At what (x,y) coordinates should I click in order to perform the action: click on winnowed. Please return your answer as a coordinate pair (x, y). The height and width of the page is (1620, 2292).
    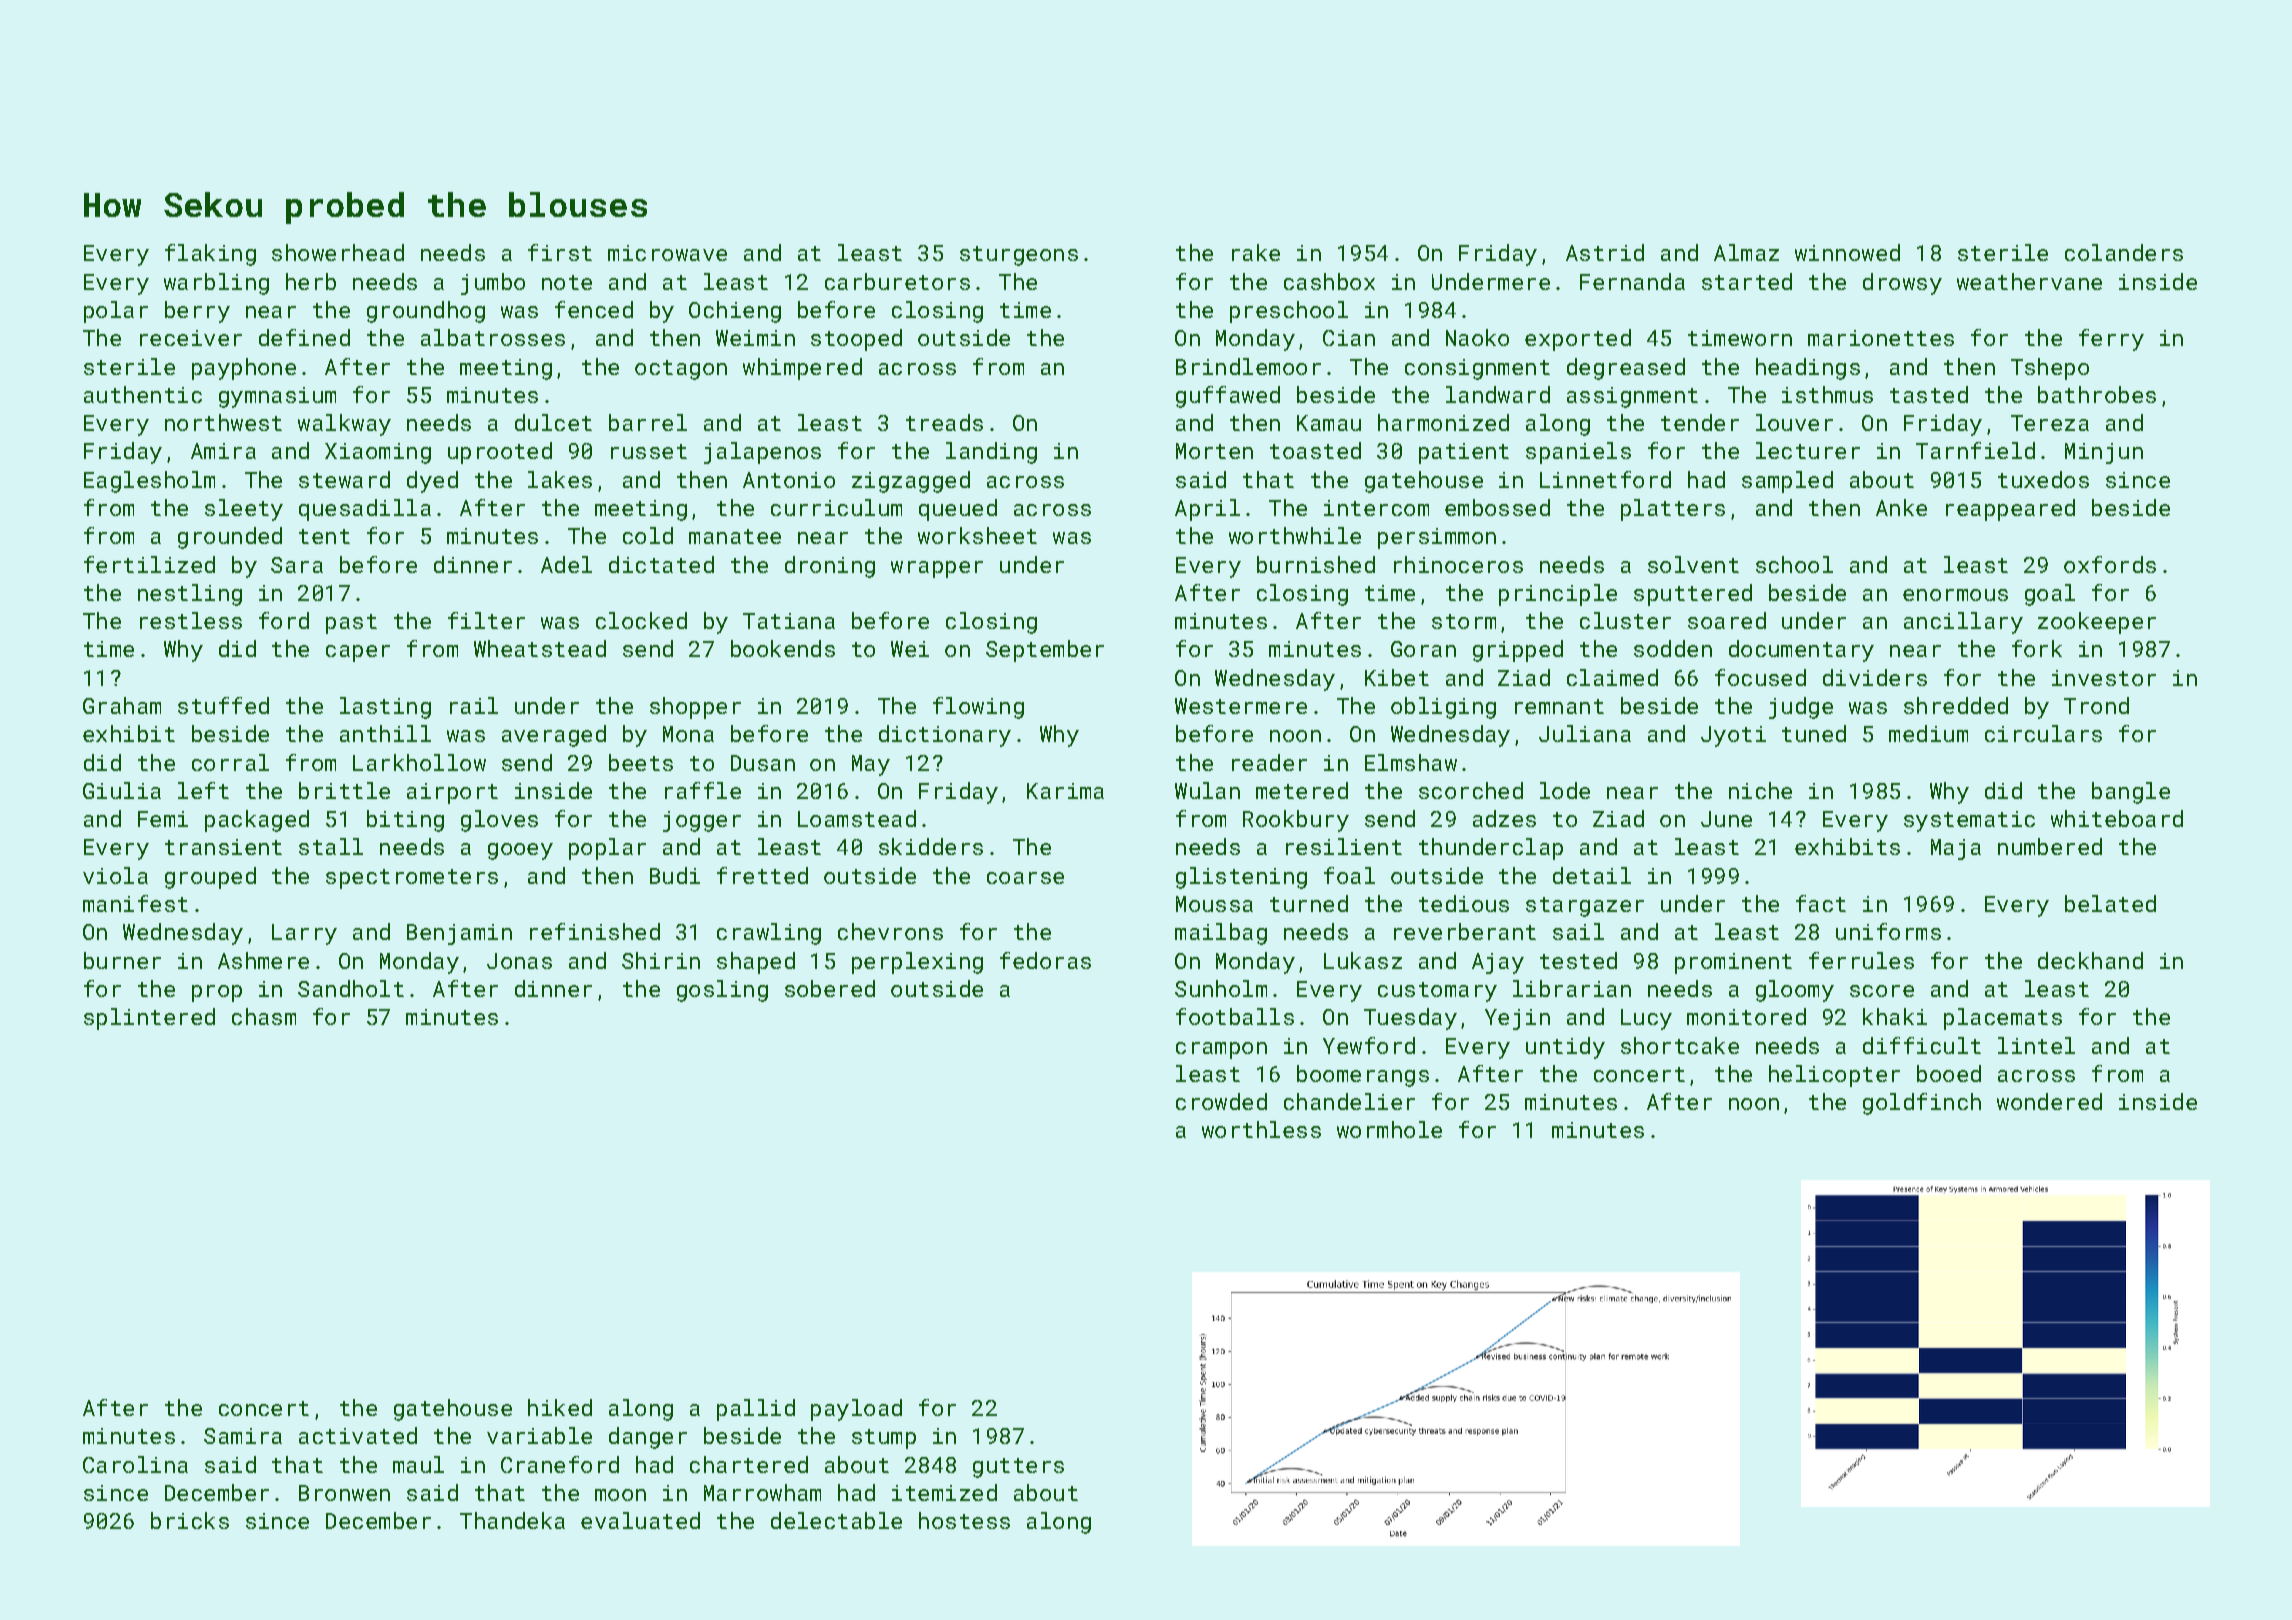
    Looking at the image, I should click on (1847, 252).
